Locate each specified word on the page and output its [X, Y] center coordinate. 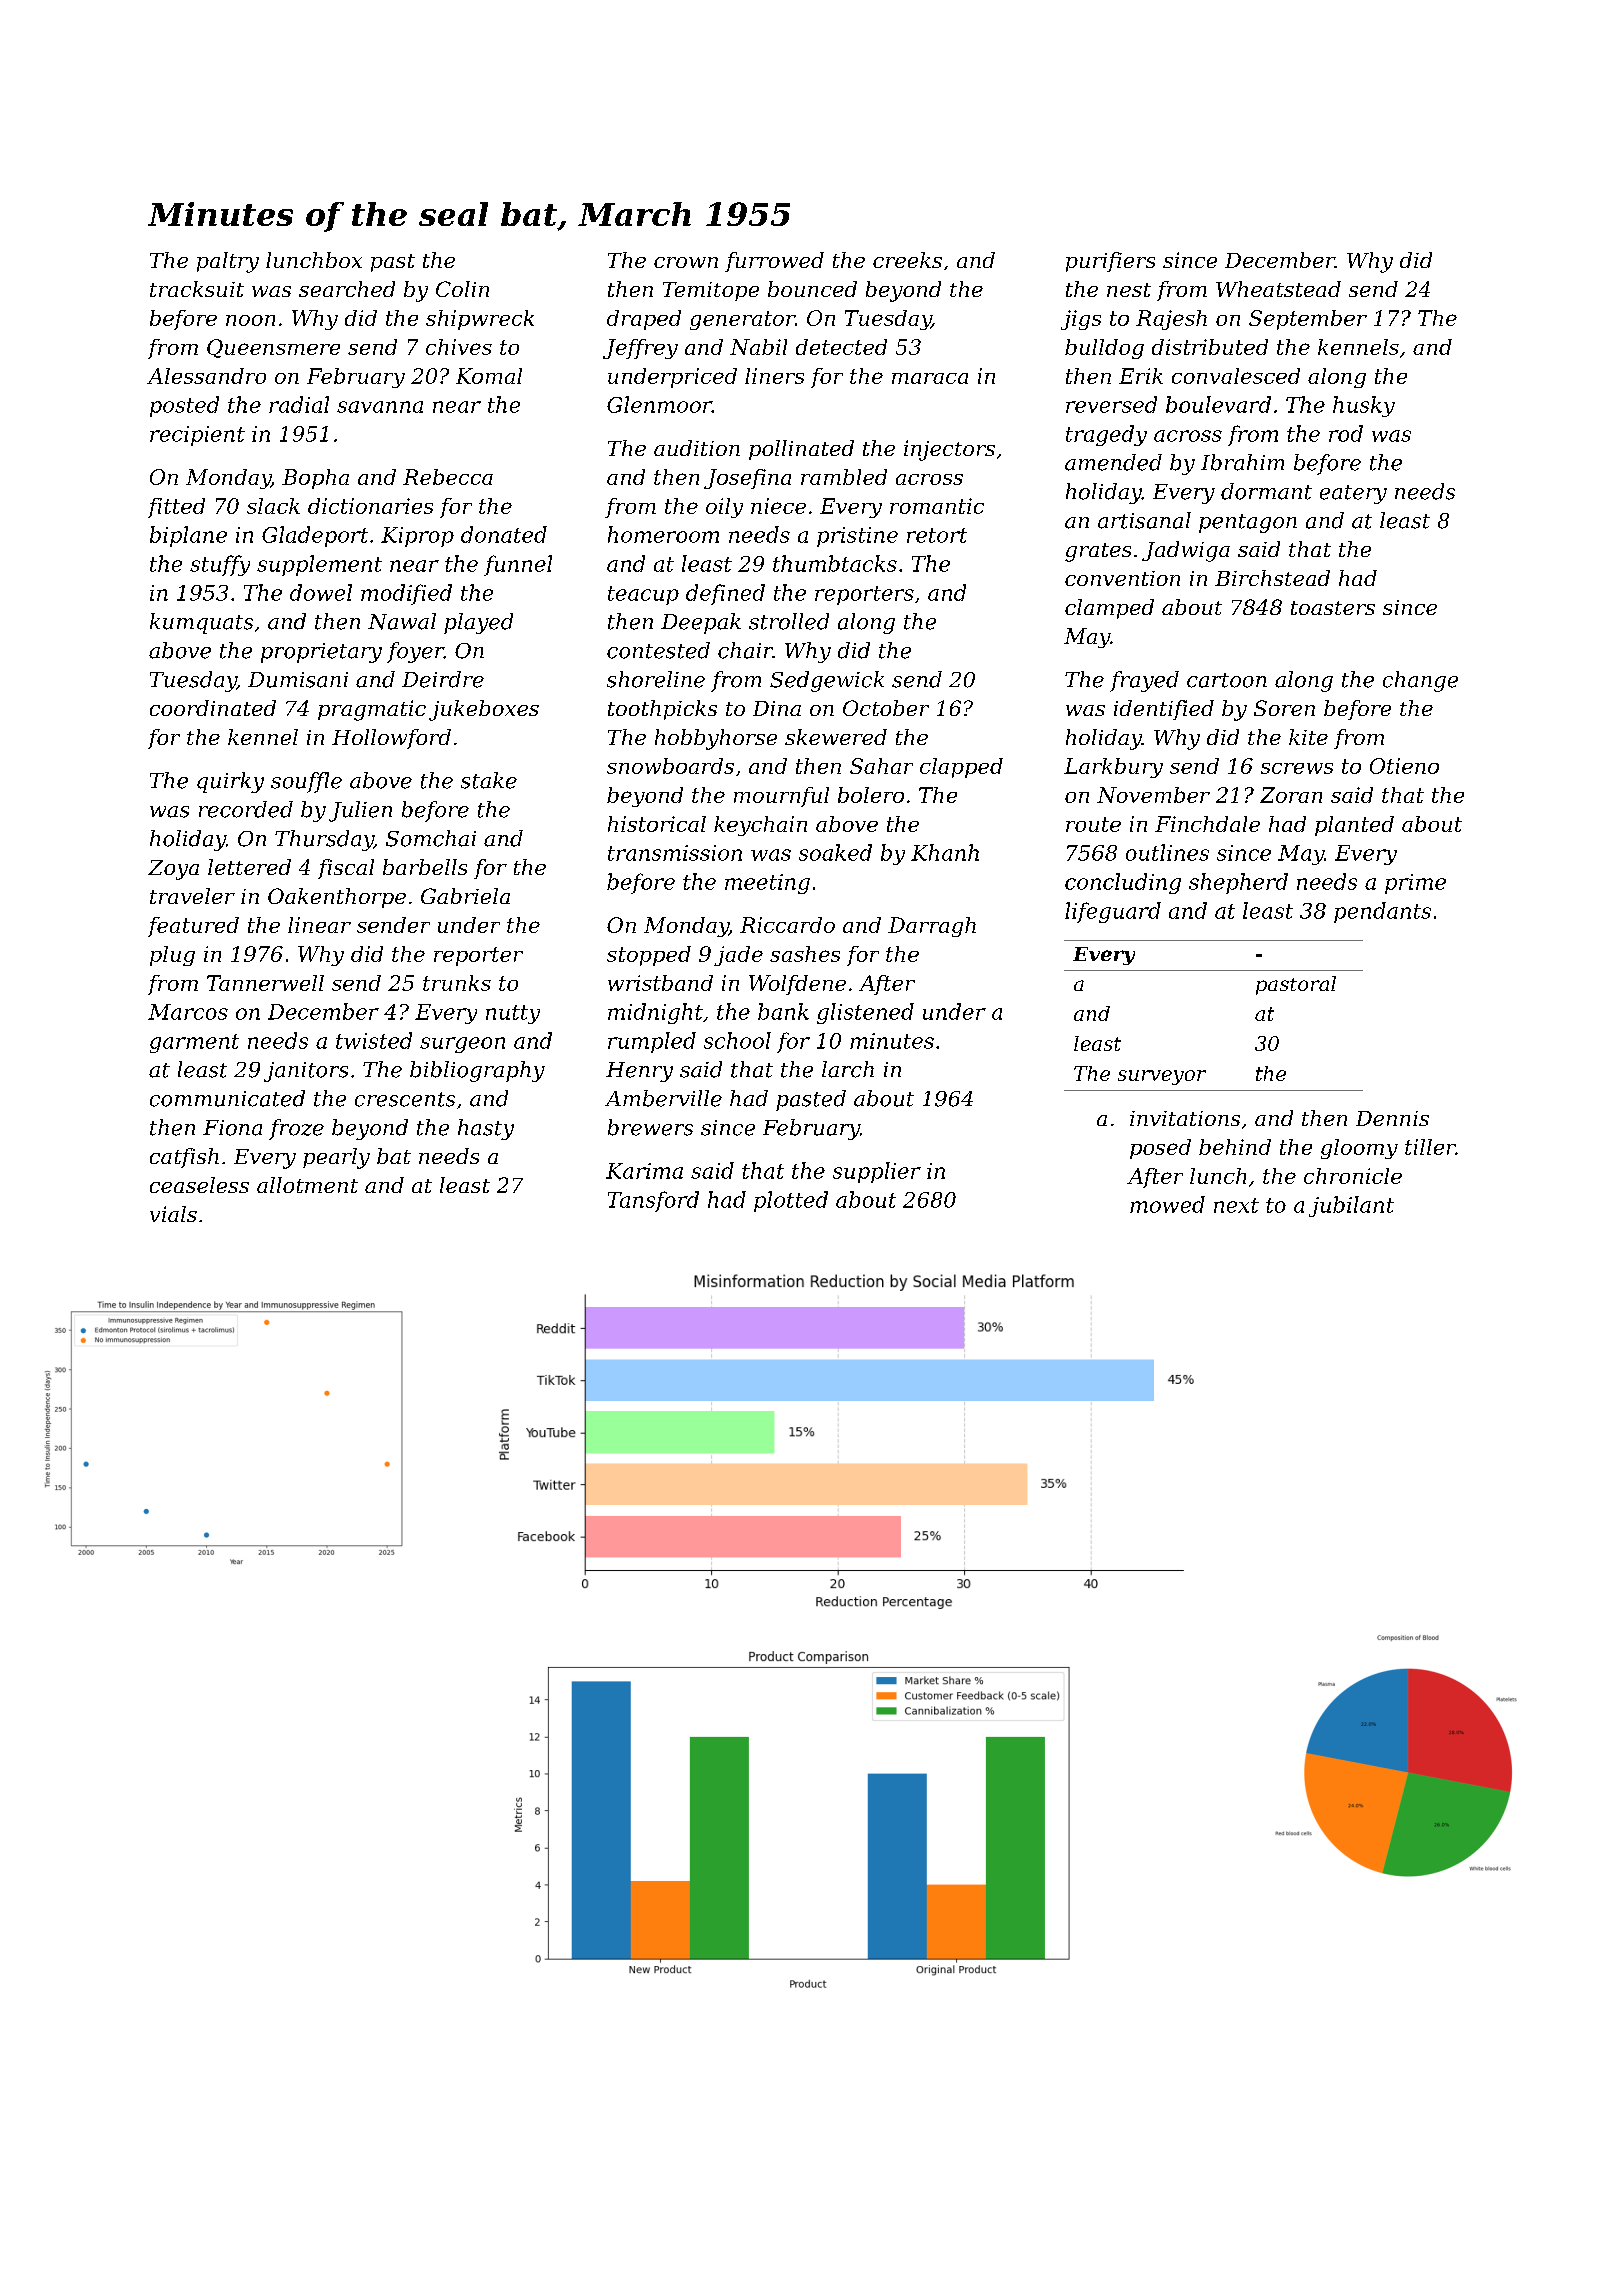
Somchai [431, 838]
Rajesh [1171, 320]
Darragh [932, 927]
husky [1364, 406]
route [1093, 824]
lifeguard [1113, 912]
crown [686, 262]
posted [184, 406]
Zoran [1291, 795]
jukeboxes [484, 710]
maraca [930, 378]
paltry [228, 262]
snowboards [670, 766]
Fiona [232, 1128]
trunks [457, 983]
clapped [961, 768]
